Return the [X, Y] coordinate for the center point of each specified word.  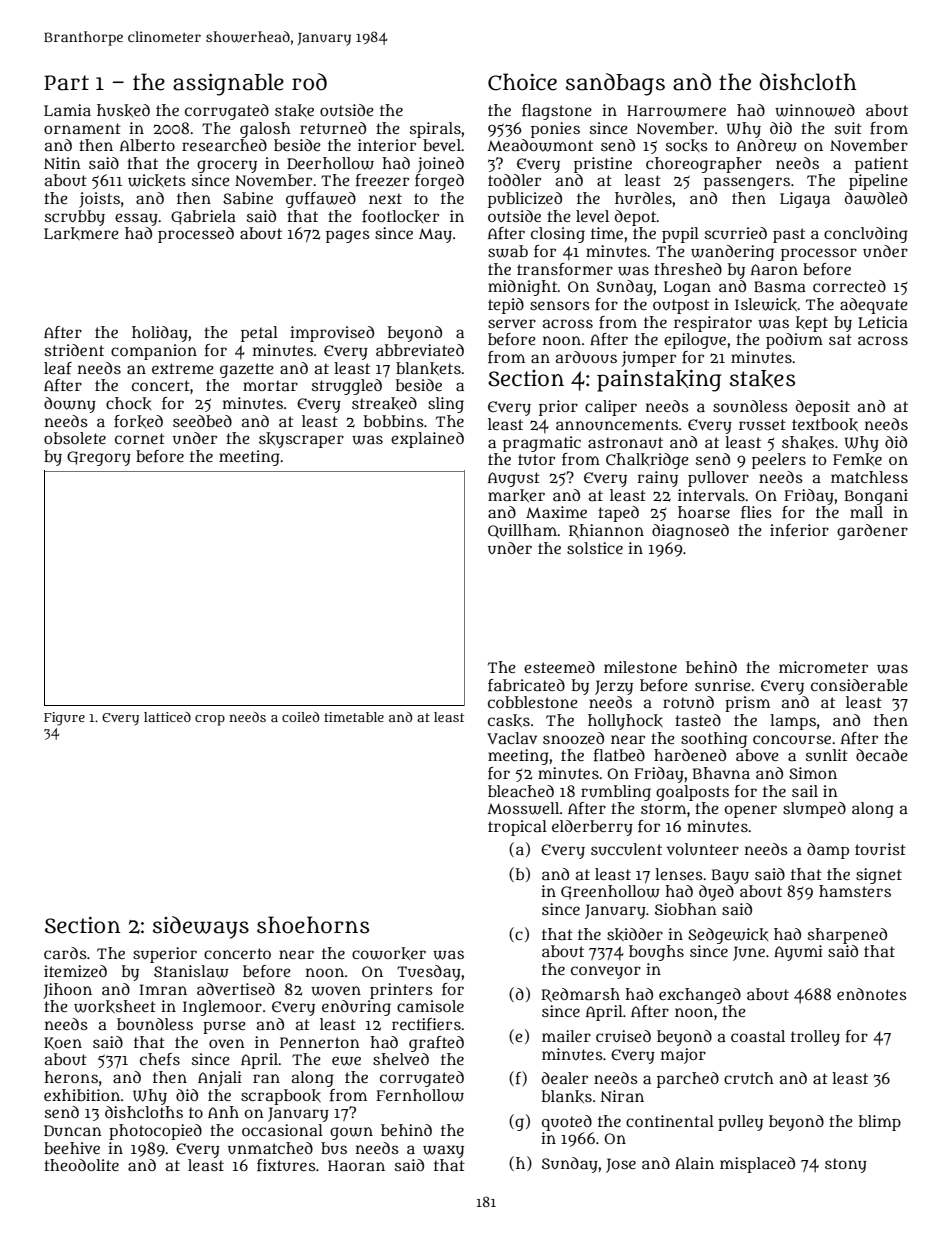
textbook [825, 424]
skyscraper [301, 440]
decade [882, 755]
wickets [157, 180]
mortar [270, 385]
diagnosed [690, 532]
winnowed [815, 110]
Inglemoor [222, 1008]
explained [427, 440]
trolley [815, 1038]
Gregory [99, 458]
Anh [223, 1112]
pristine [603, 165]
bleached [521, 791]
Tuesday [429, 973]
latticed [167, 717]
